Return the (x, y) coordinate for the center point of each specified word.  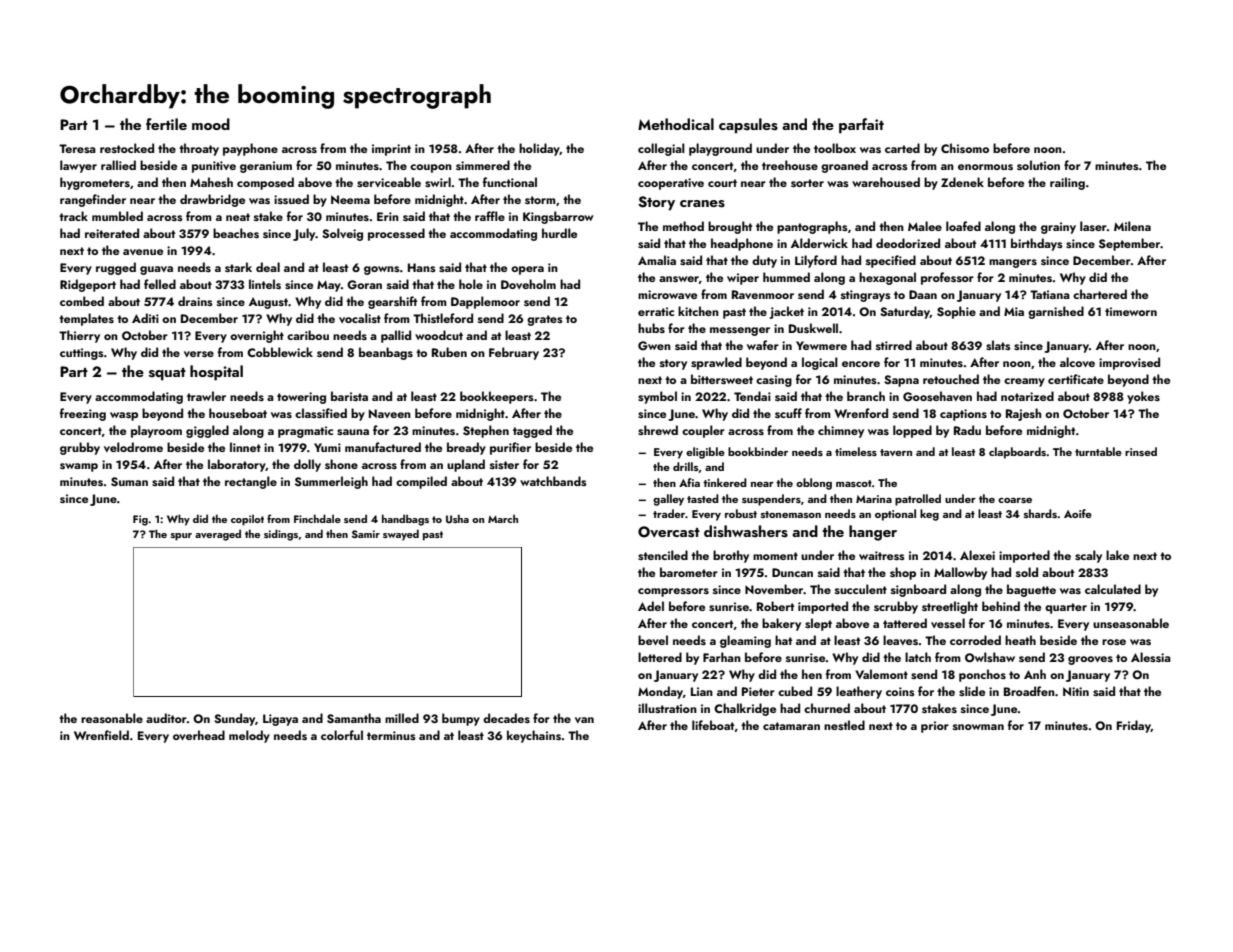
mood (211, 124)
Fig (140, 520)
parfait (861, 126)
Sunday (234, 719)
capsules (748, 126)
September (1129, 244)
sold (1027, 572)
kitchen (698, 311)
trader (669, 513)
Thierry (79, 336)
